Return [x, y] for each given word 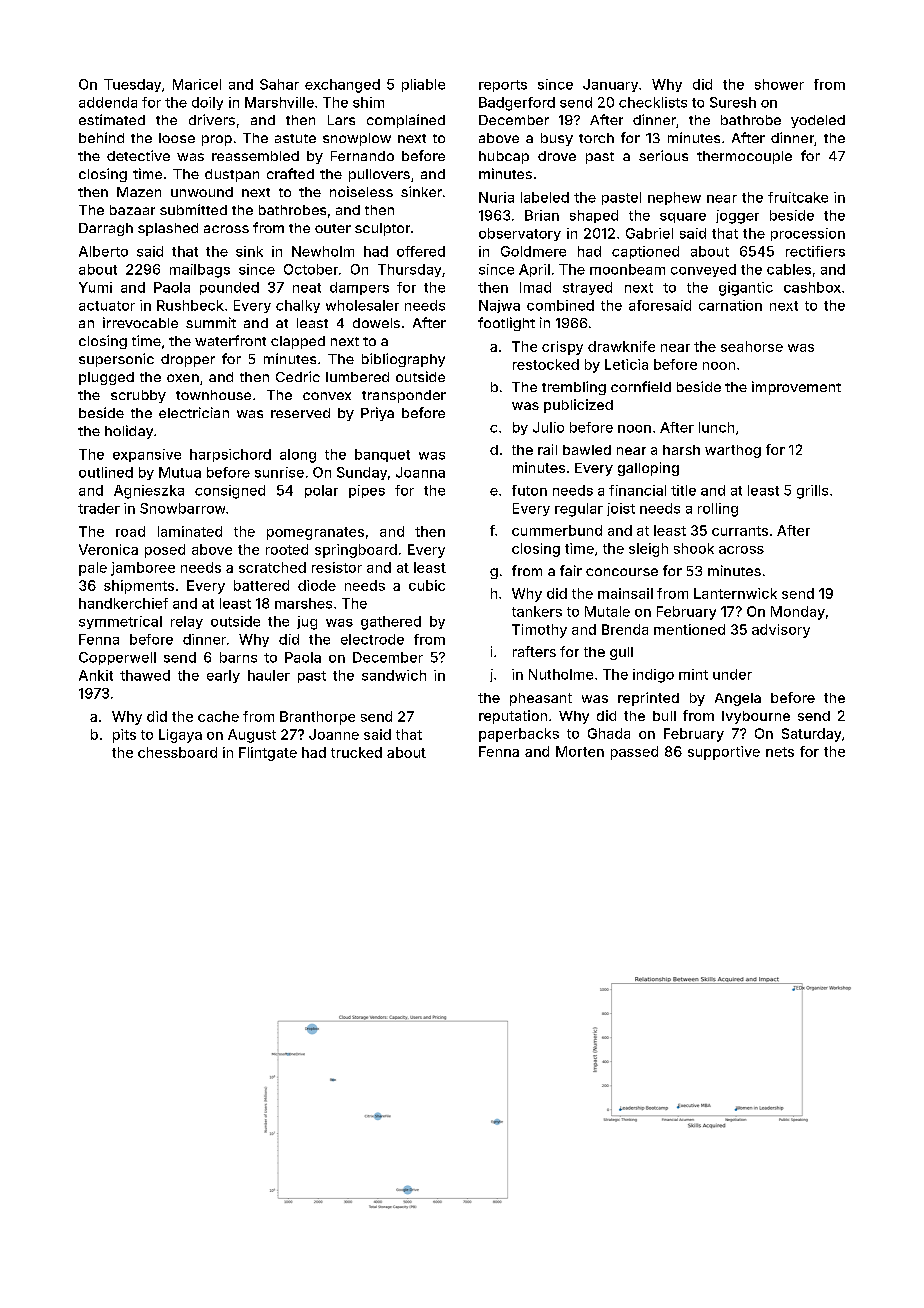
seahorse [752, 346]
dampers [359, 288]
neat [307, 288]
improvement [796, 388]
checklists [653, 102]
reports [503, 86]
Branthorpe [317, 718]
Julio [548, 427]
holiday [129, 432]
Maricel [197, 84]
